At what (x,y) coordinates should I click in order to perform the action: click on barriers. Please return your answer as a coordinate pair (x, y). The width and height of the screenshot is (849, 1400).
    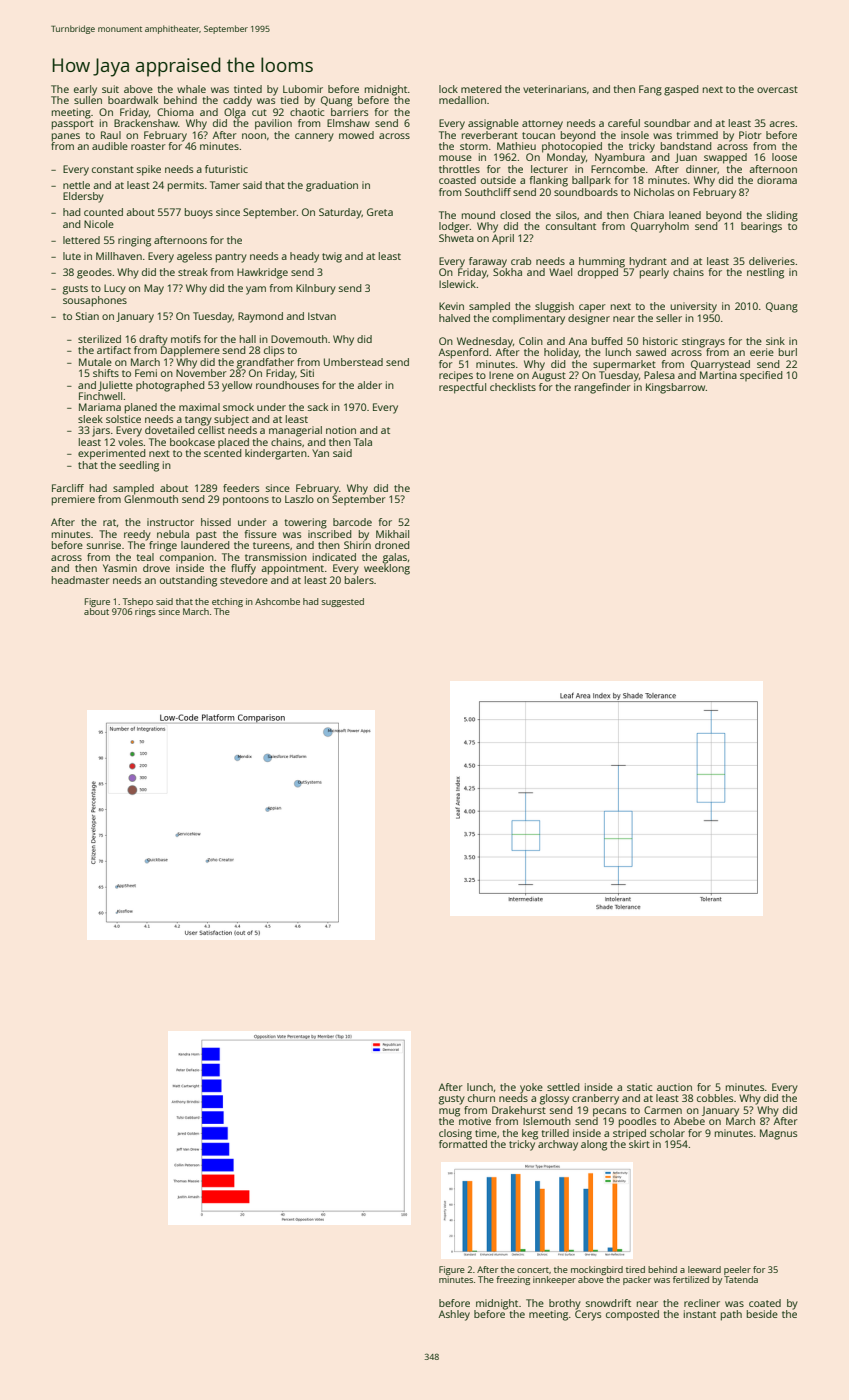
    Looking at the image, I should click on (349, 112).
